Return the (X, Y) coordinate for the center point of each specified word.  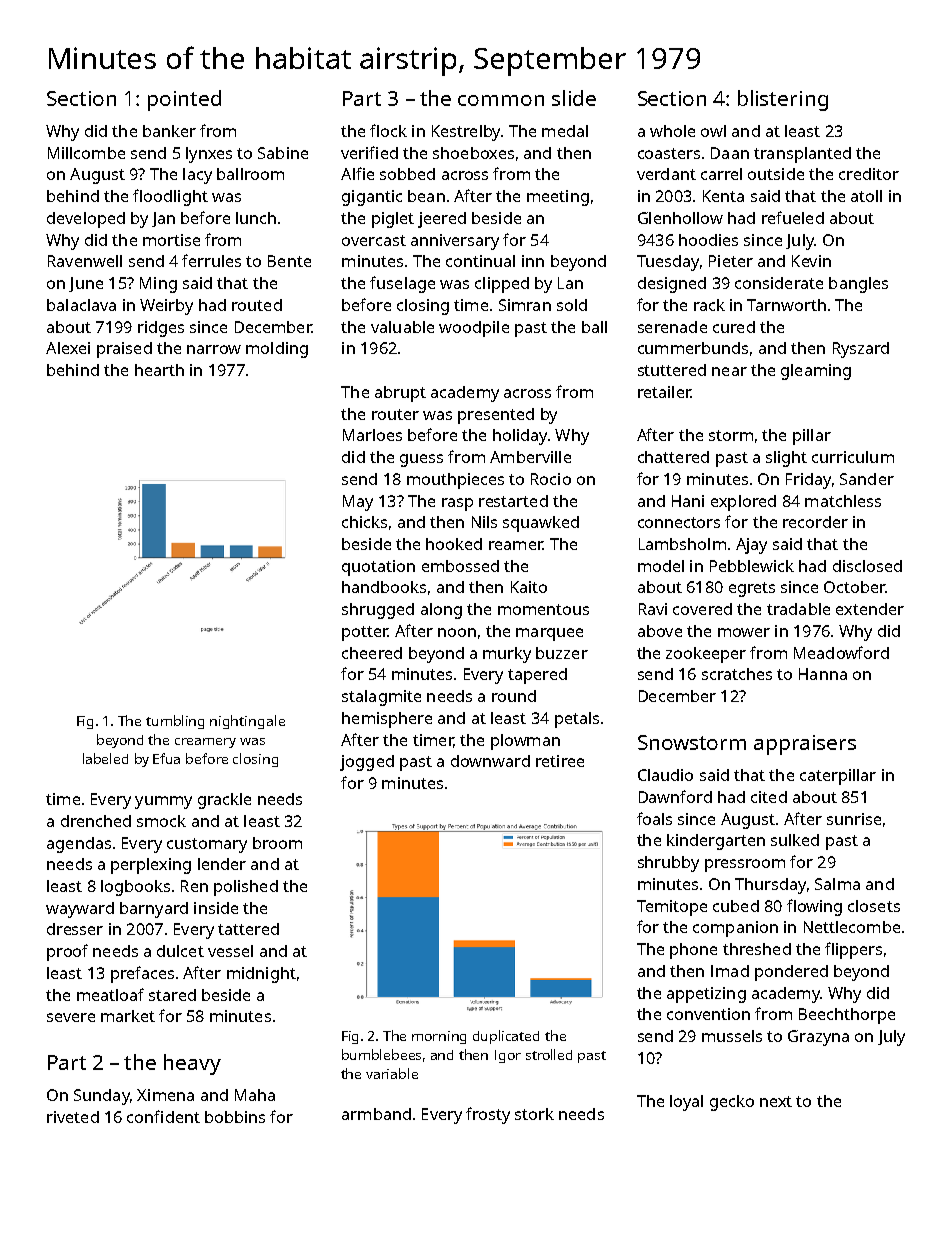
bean (426, 196)
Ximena (165, 1095)
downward (490, 761)
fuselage (402, 284)
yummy (163, 802)
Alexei (68, 348)
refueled (793, 217)
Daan (730, 153)
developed (86, 220)
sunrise (854, 819)
